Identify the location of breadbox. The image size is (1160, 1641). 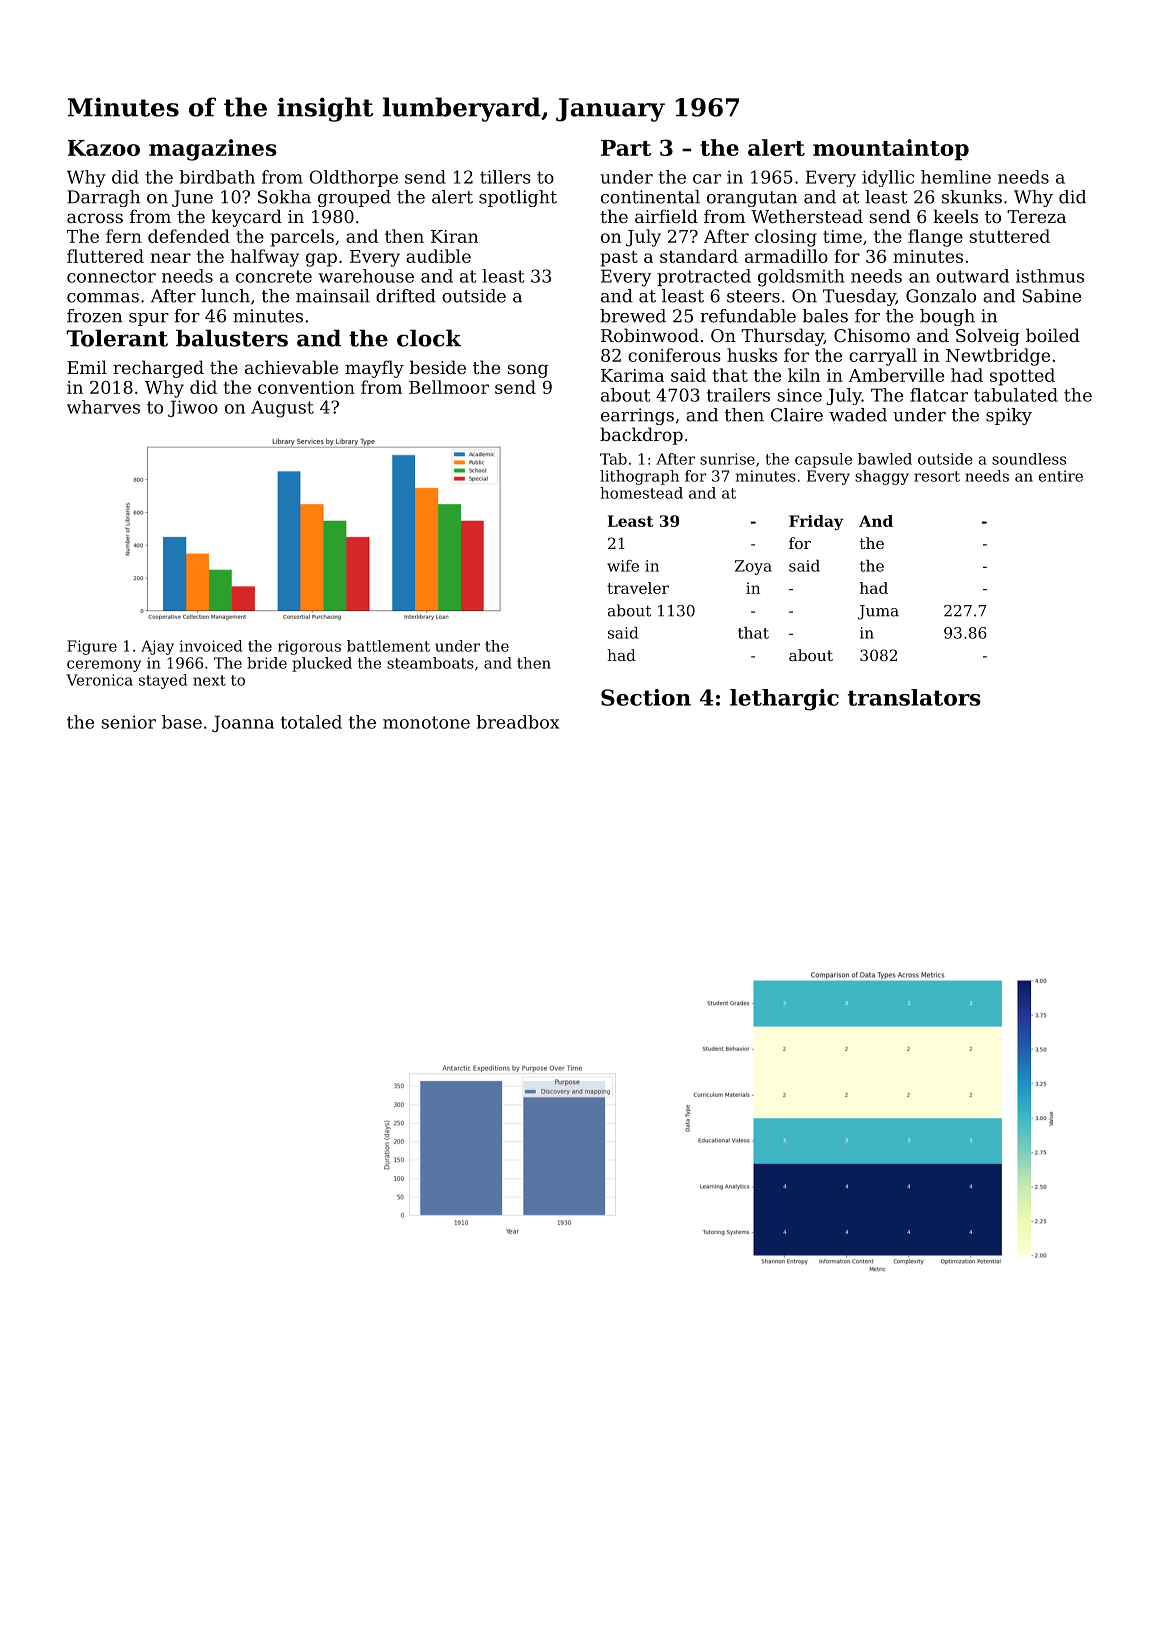
(518, 722).
